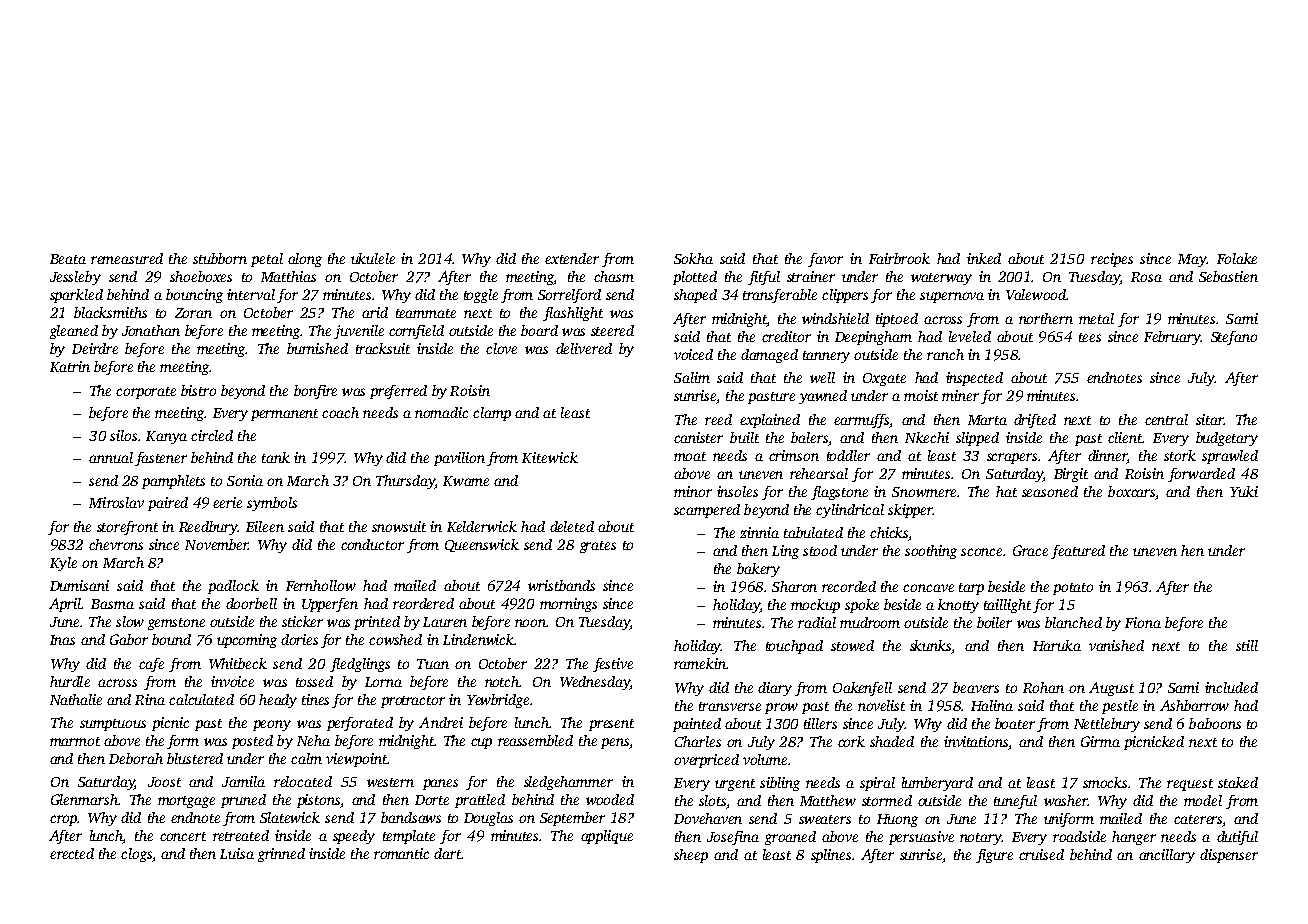 The image size is (1308, 924). Describe the element at coordinates (758, 570) in the document. I see `bakery` at that location.
